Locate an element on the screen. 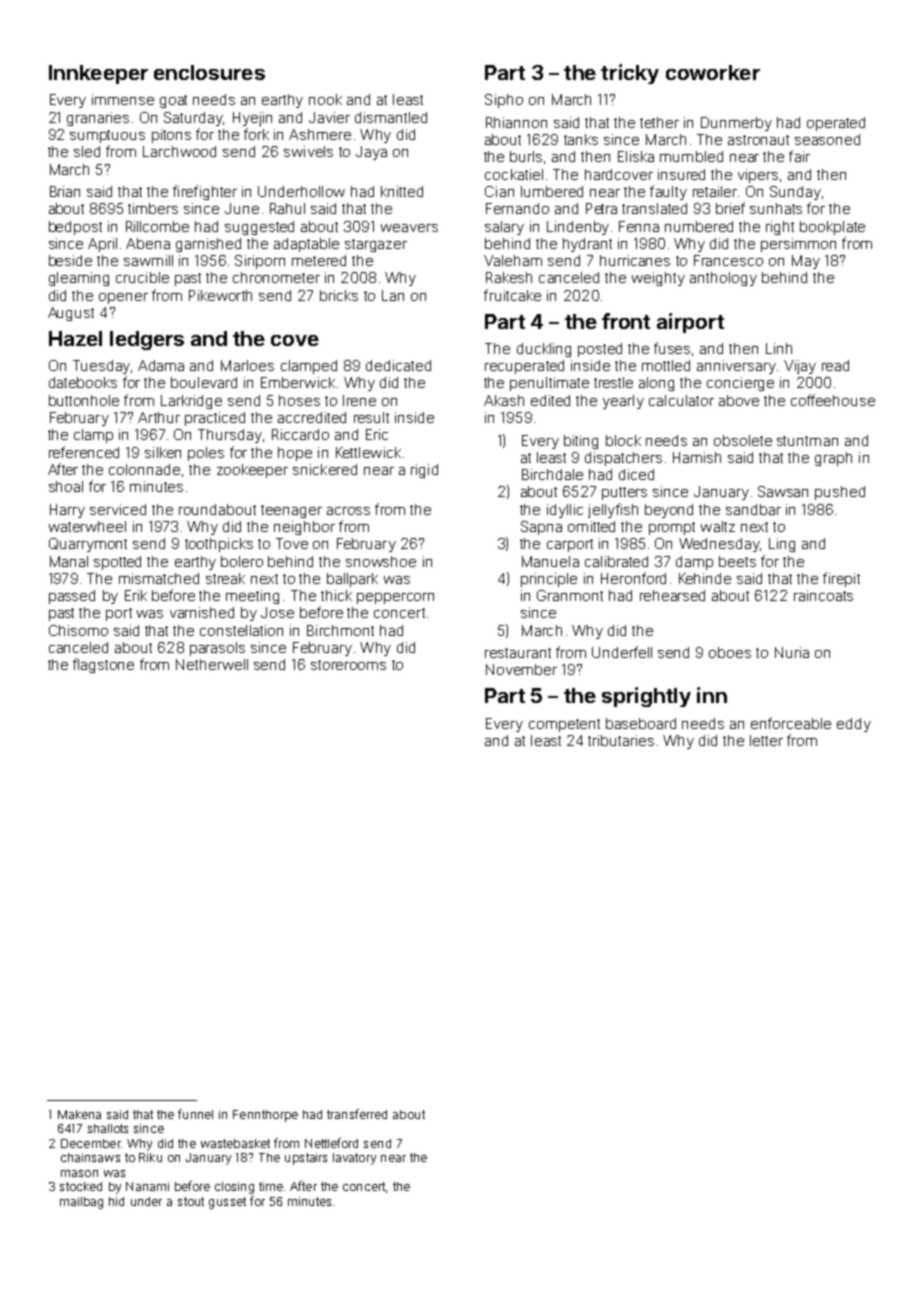 This screenshot has width=924, height=1314. December is located at coordinates (91, 1143).
